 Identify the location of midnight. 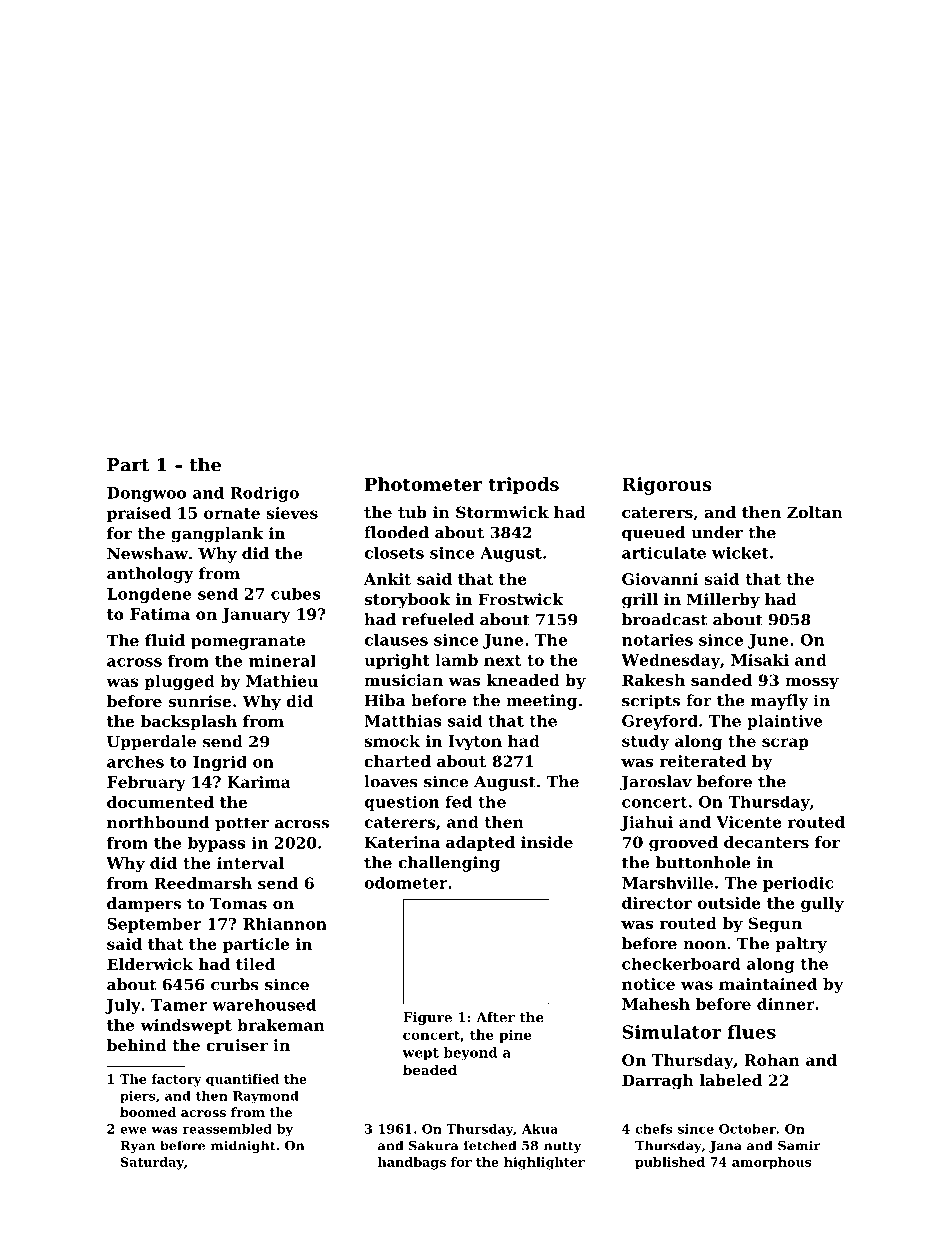
(243, 1146).
